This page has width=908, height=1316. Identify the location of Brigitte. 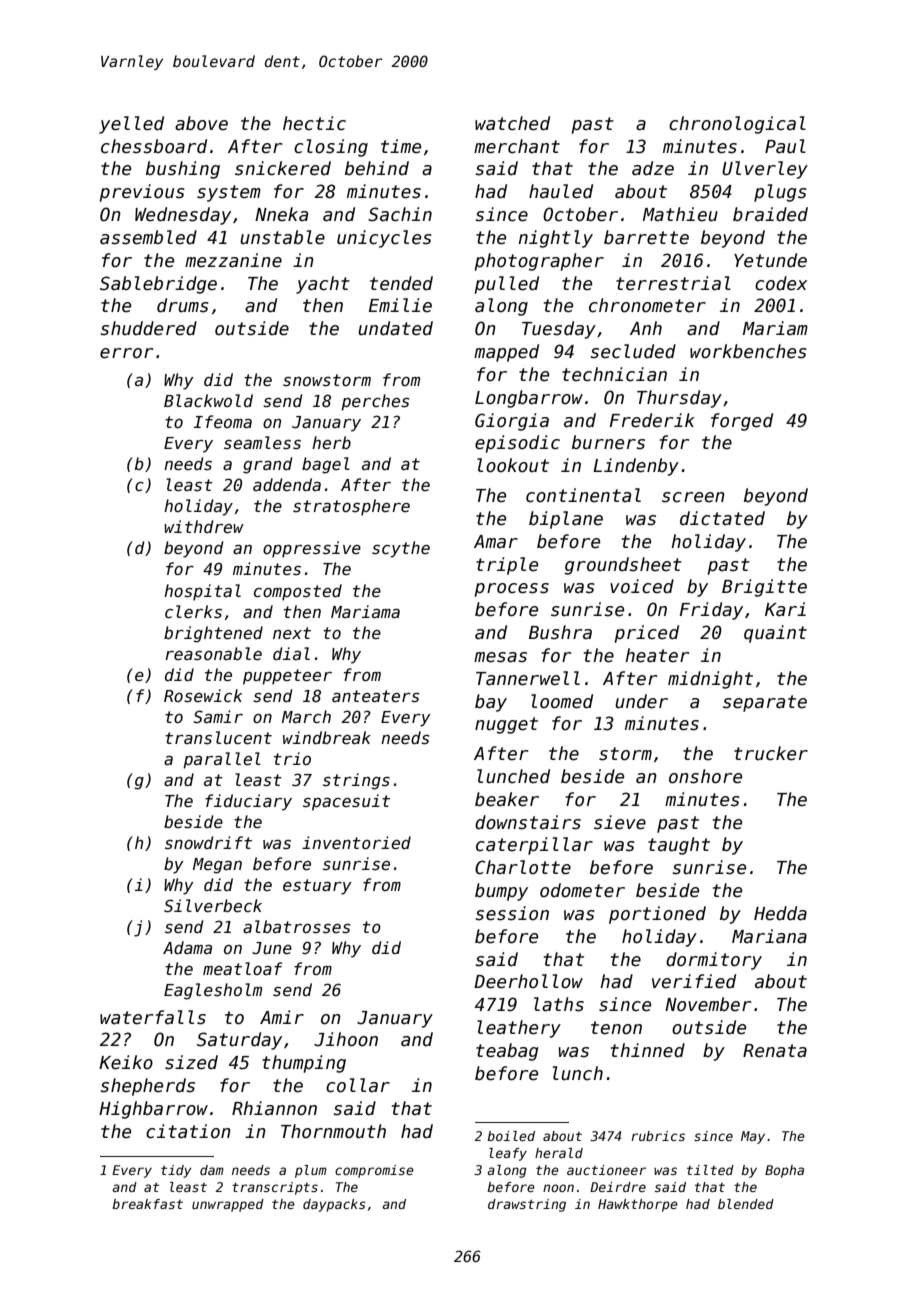
(764, 588).
